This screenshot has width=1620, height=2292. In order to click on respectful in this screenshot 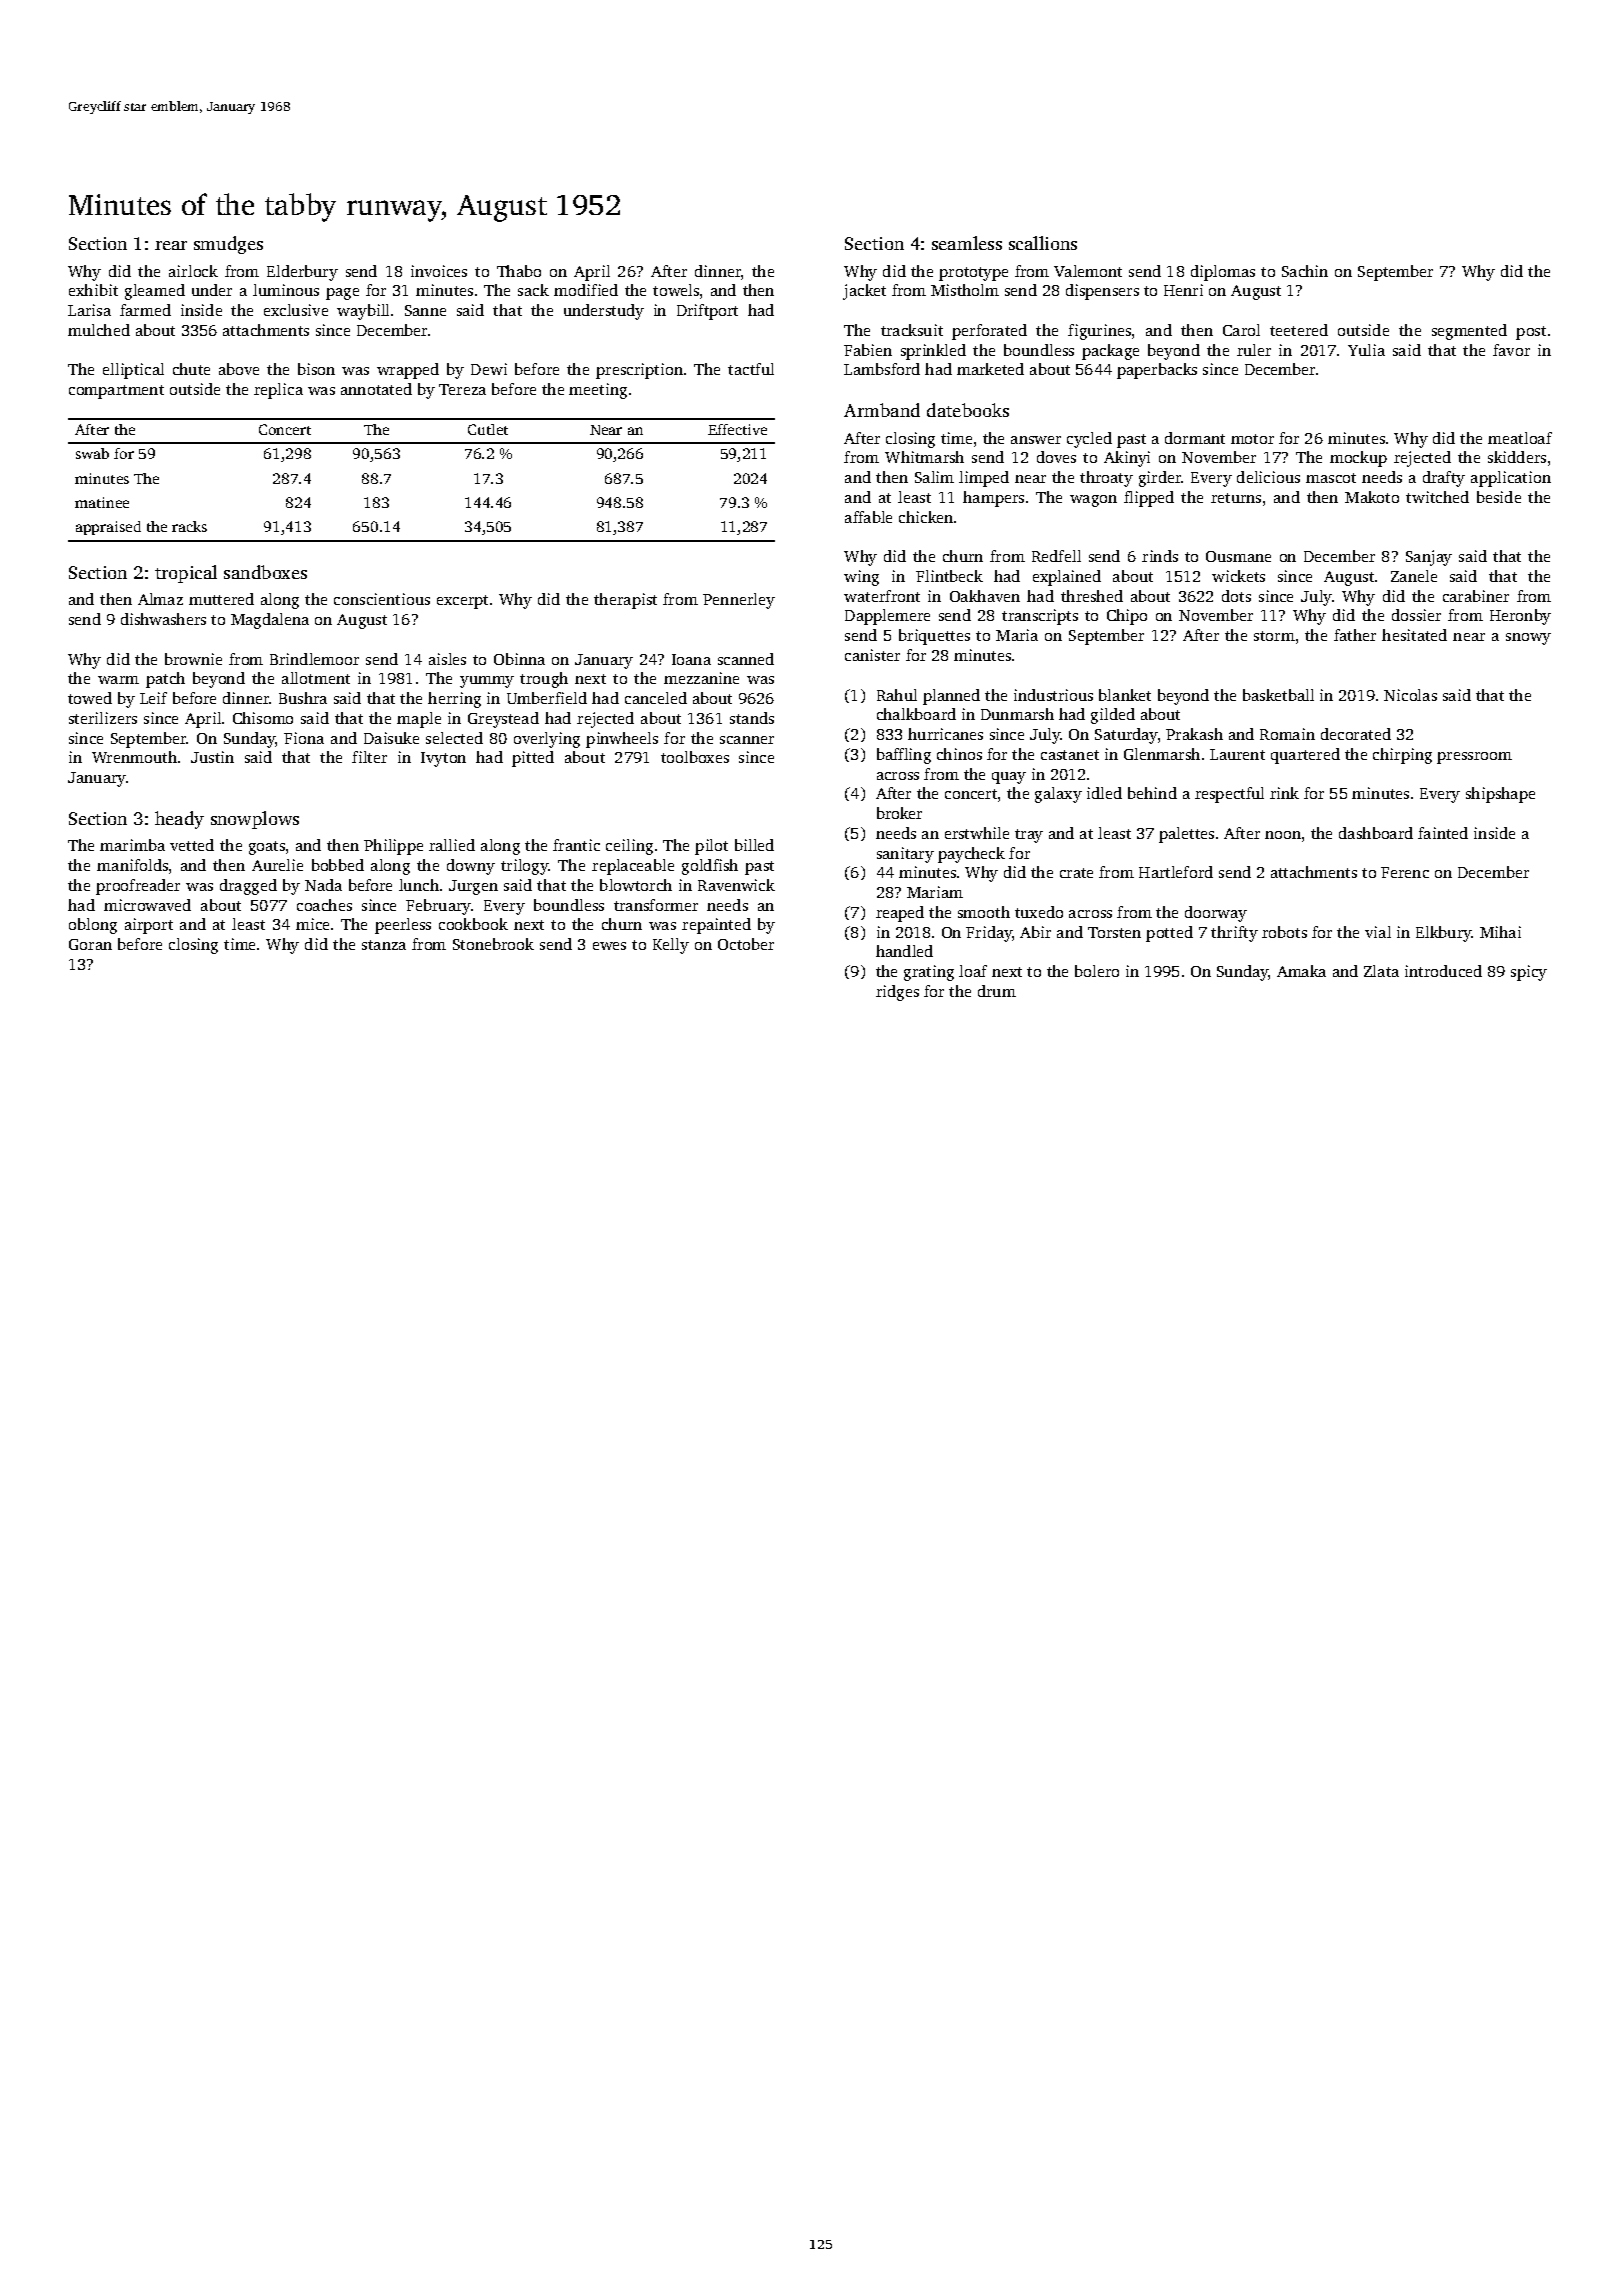, I will do `click(1229, 795)`.
